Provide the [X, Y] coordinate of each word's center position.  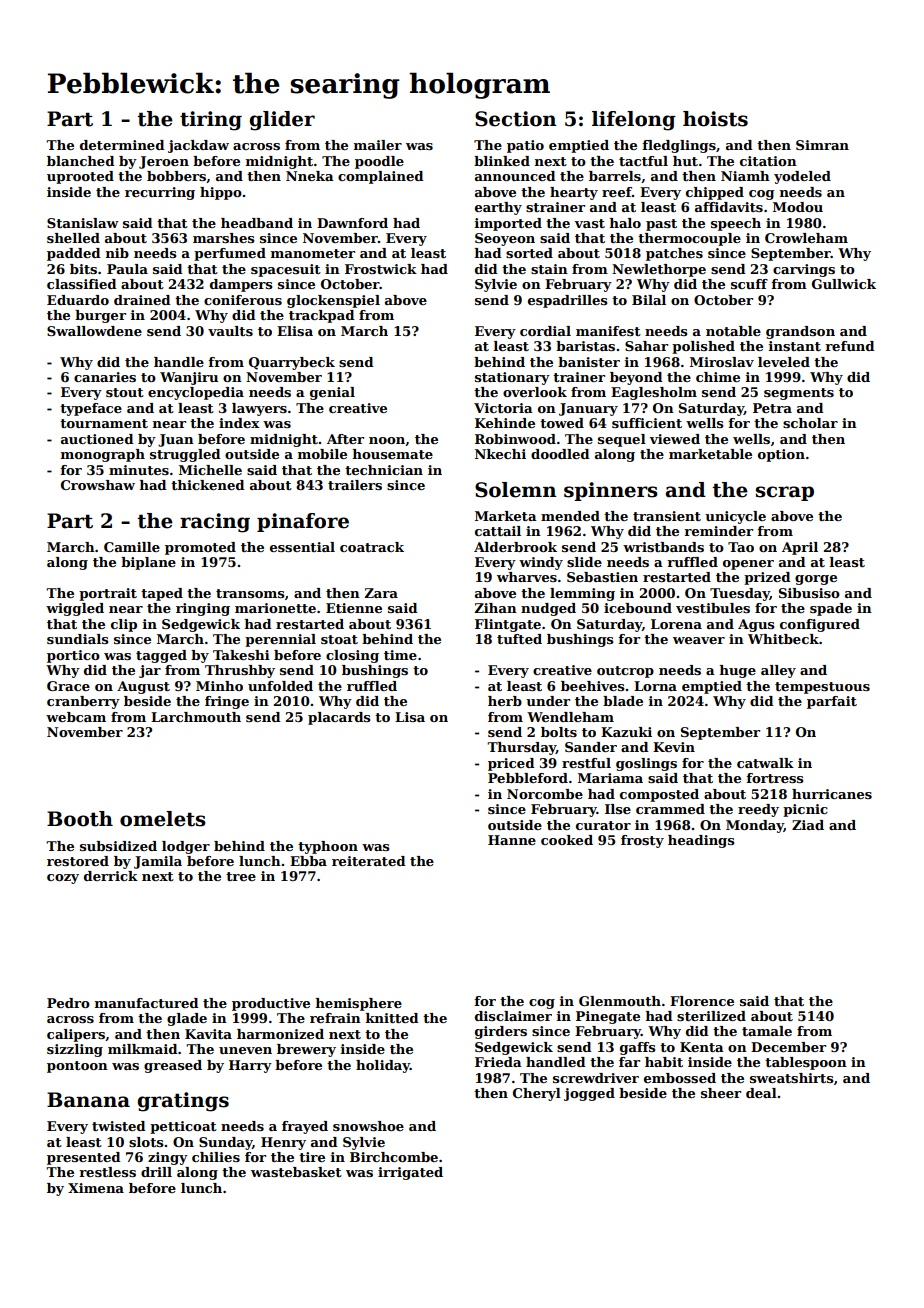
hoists [715, 119]
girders [501, 1032]
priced [511, 764]
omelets [163, 819]
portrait [108, 594]
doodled [560, 454]
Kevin [674, 747]
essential [302, 547]
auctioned [97, 439]
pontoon [77, 1067]
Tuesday [740, 594]
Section [516, 119]
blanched [81, 161]
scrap [785, 493]
